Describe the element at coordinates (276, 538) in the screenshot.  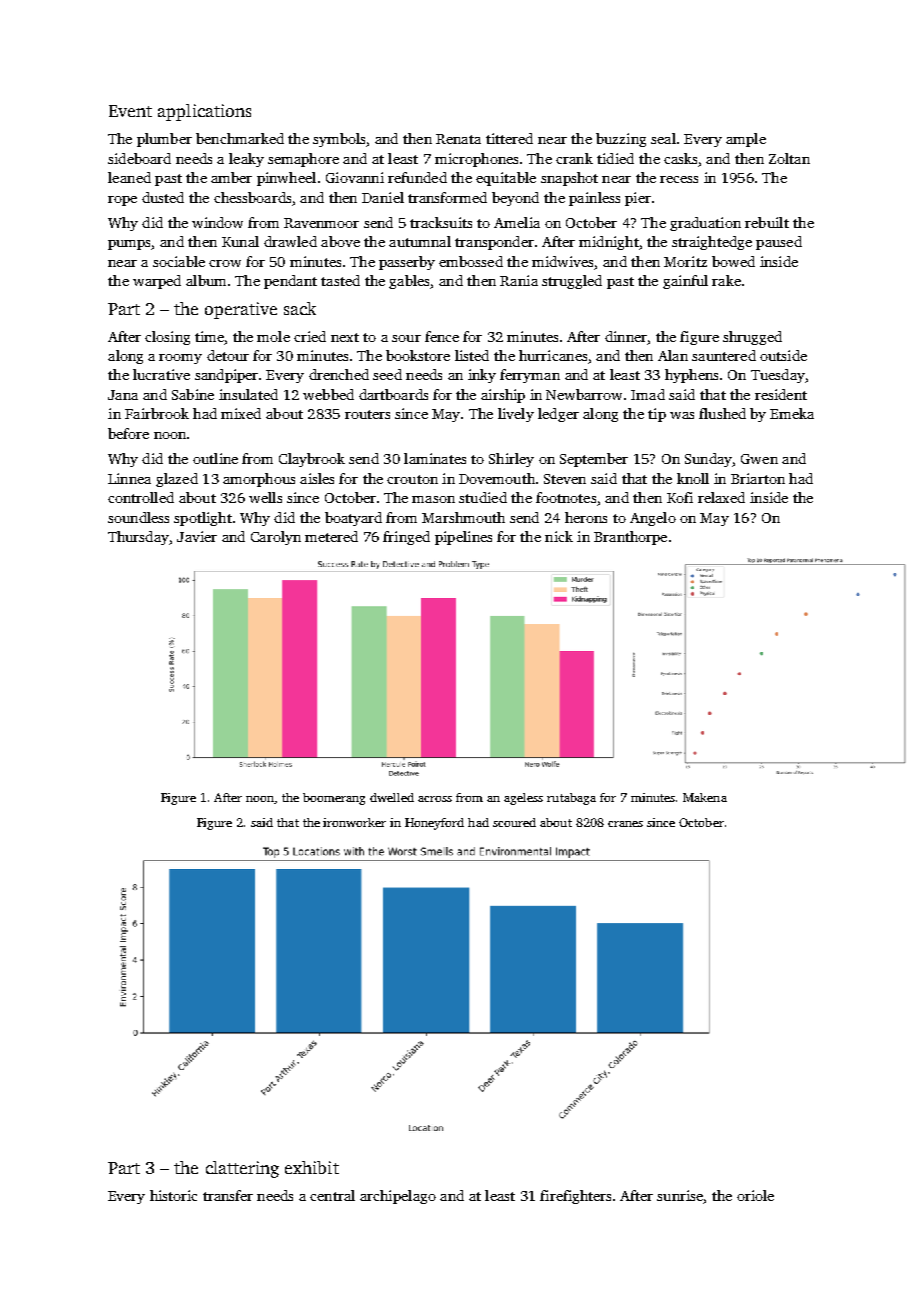
I see `Carolyn` at that location.
